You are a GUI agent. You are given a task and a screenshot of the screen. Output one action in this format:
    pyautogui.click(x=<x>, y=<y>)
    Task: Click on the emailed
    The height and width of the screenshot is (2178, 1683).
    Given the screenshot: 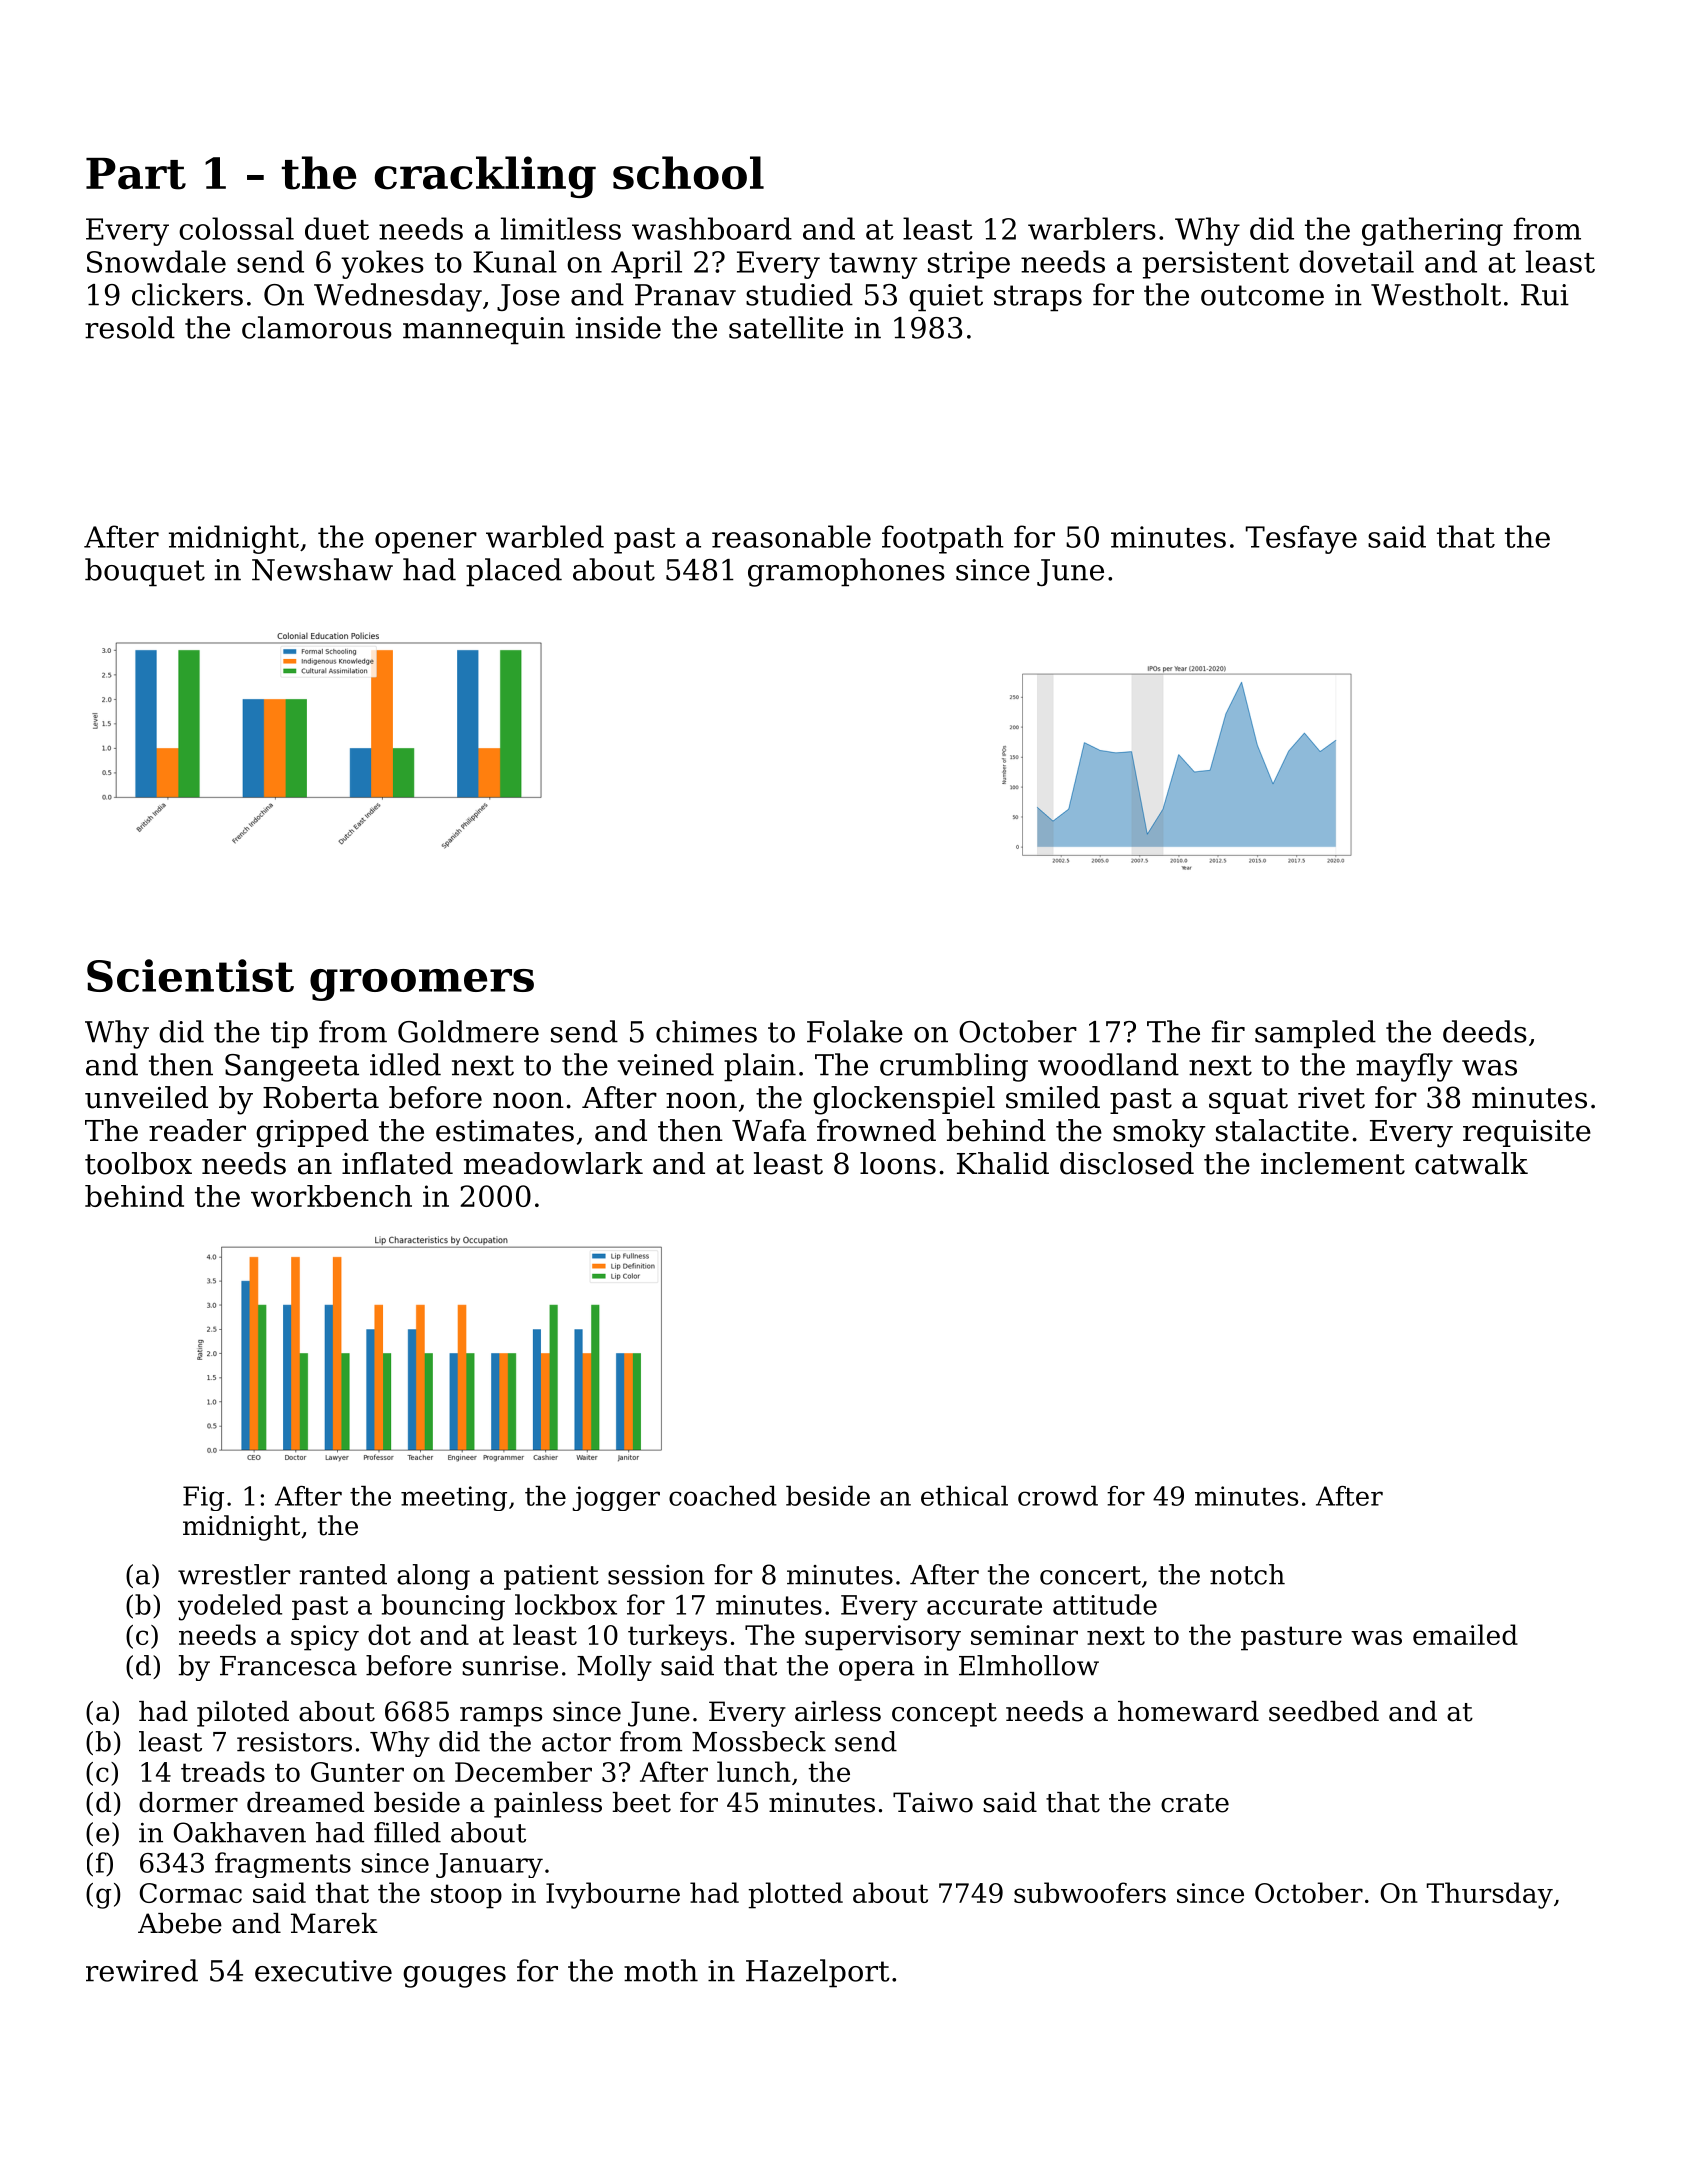 What is the action you would take?
    pyautogui.click(x=1465, y=1634)
